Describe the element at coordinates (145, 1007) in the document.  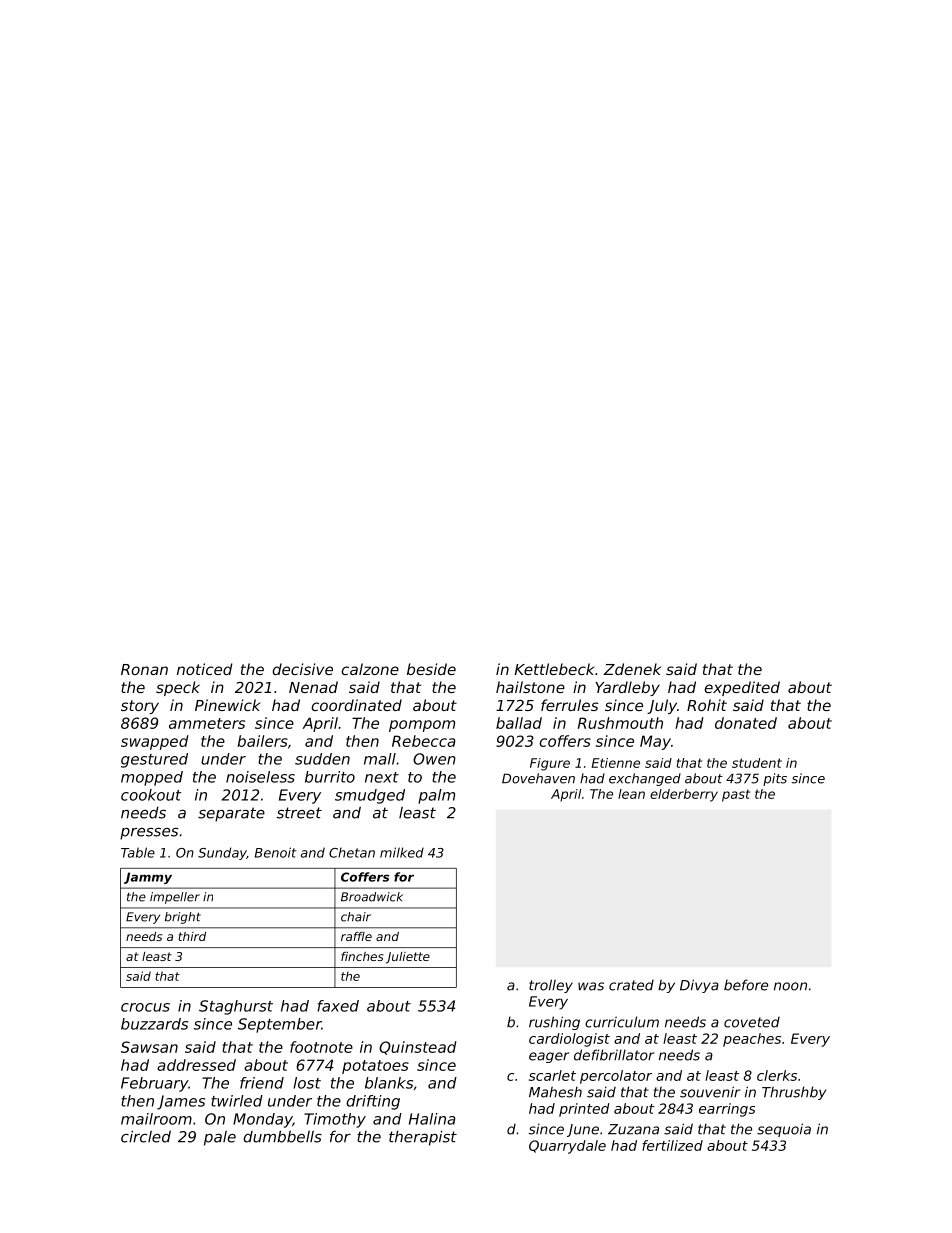
I see `crocus` at that location.
